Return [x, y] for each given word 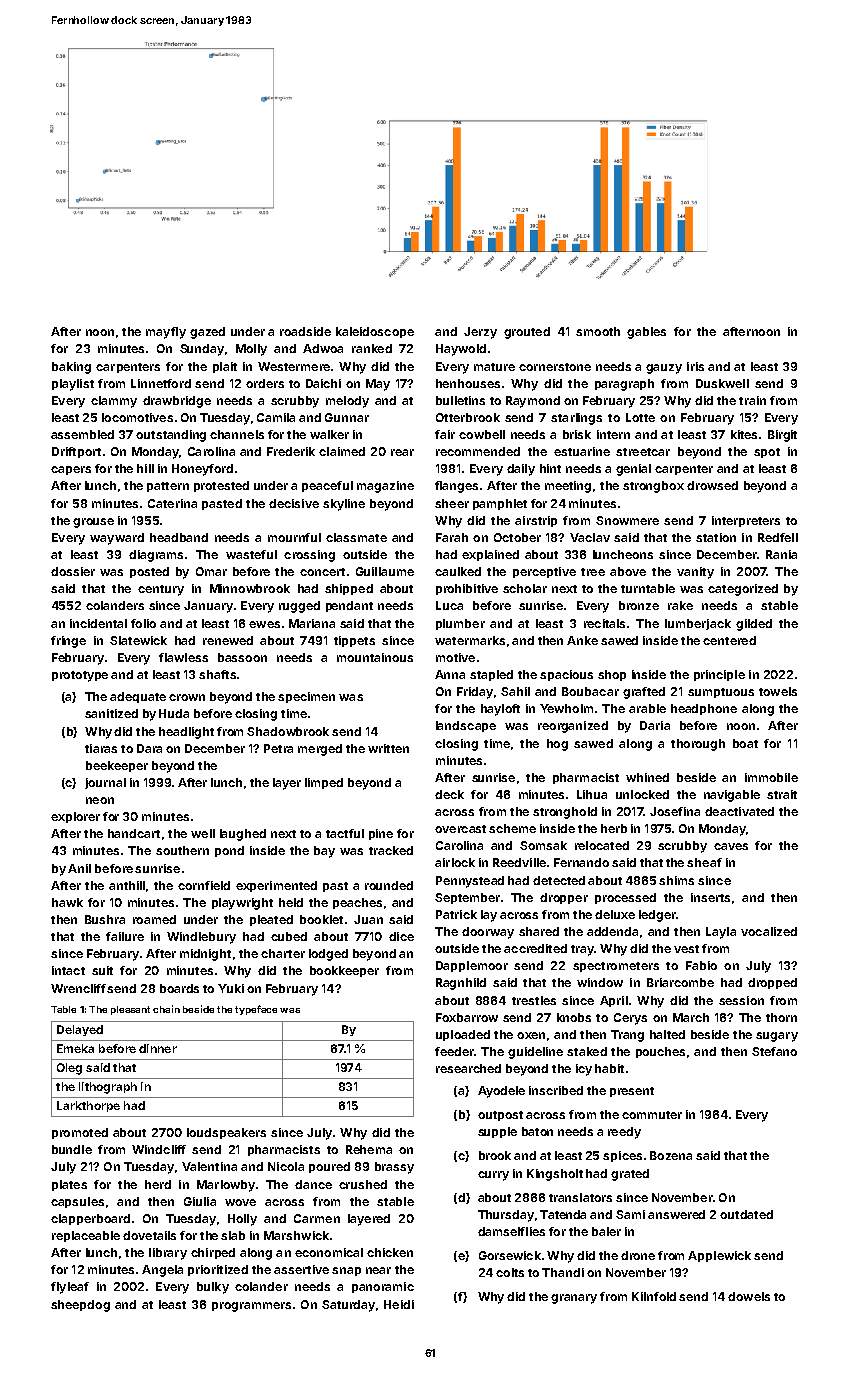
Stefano [774, 1051]
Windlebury [201, 938]
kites [744, 434]
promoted [80, 1133]
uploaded [463, 1035]
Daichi [323, 383]
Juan [368, 919]
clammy [114, 402]
